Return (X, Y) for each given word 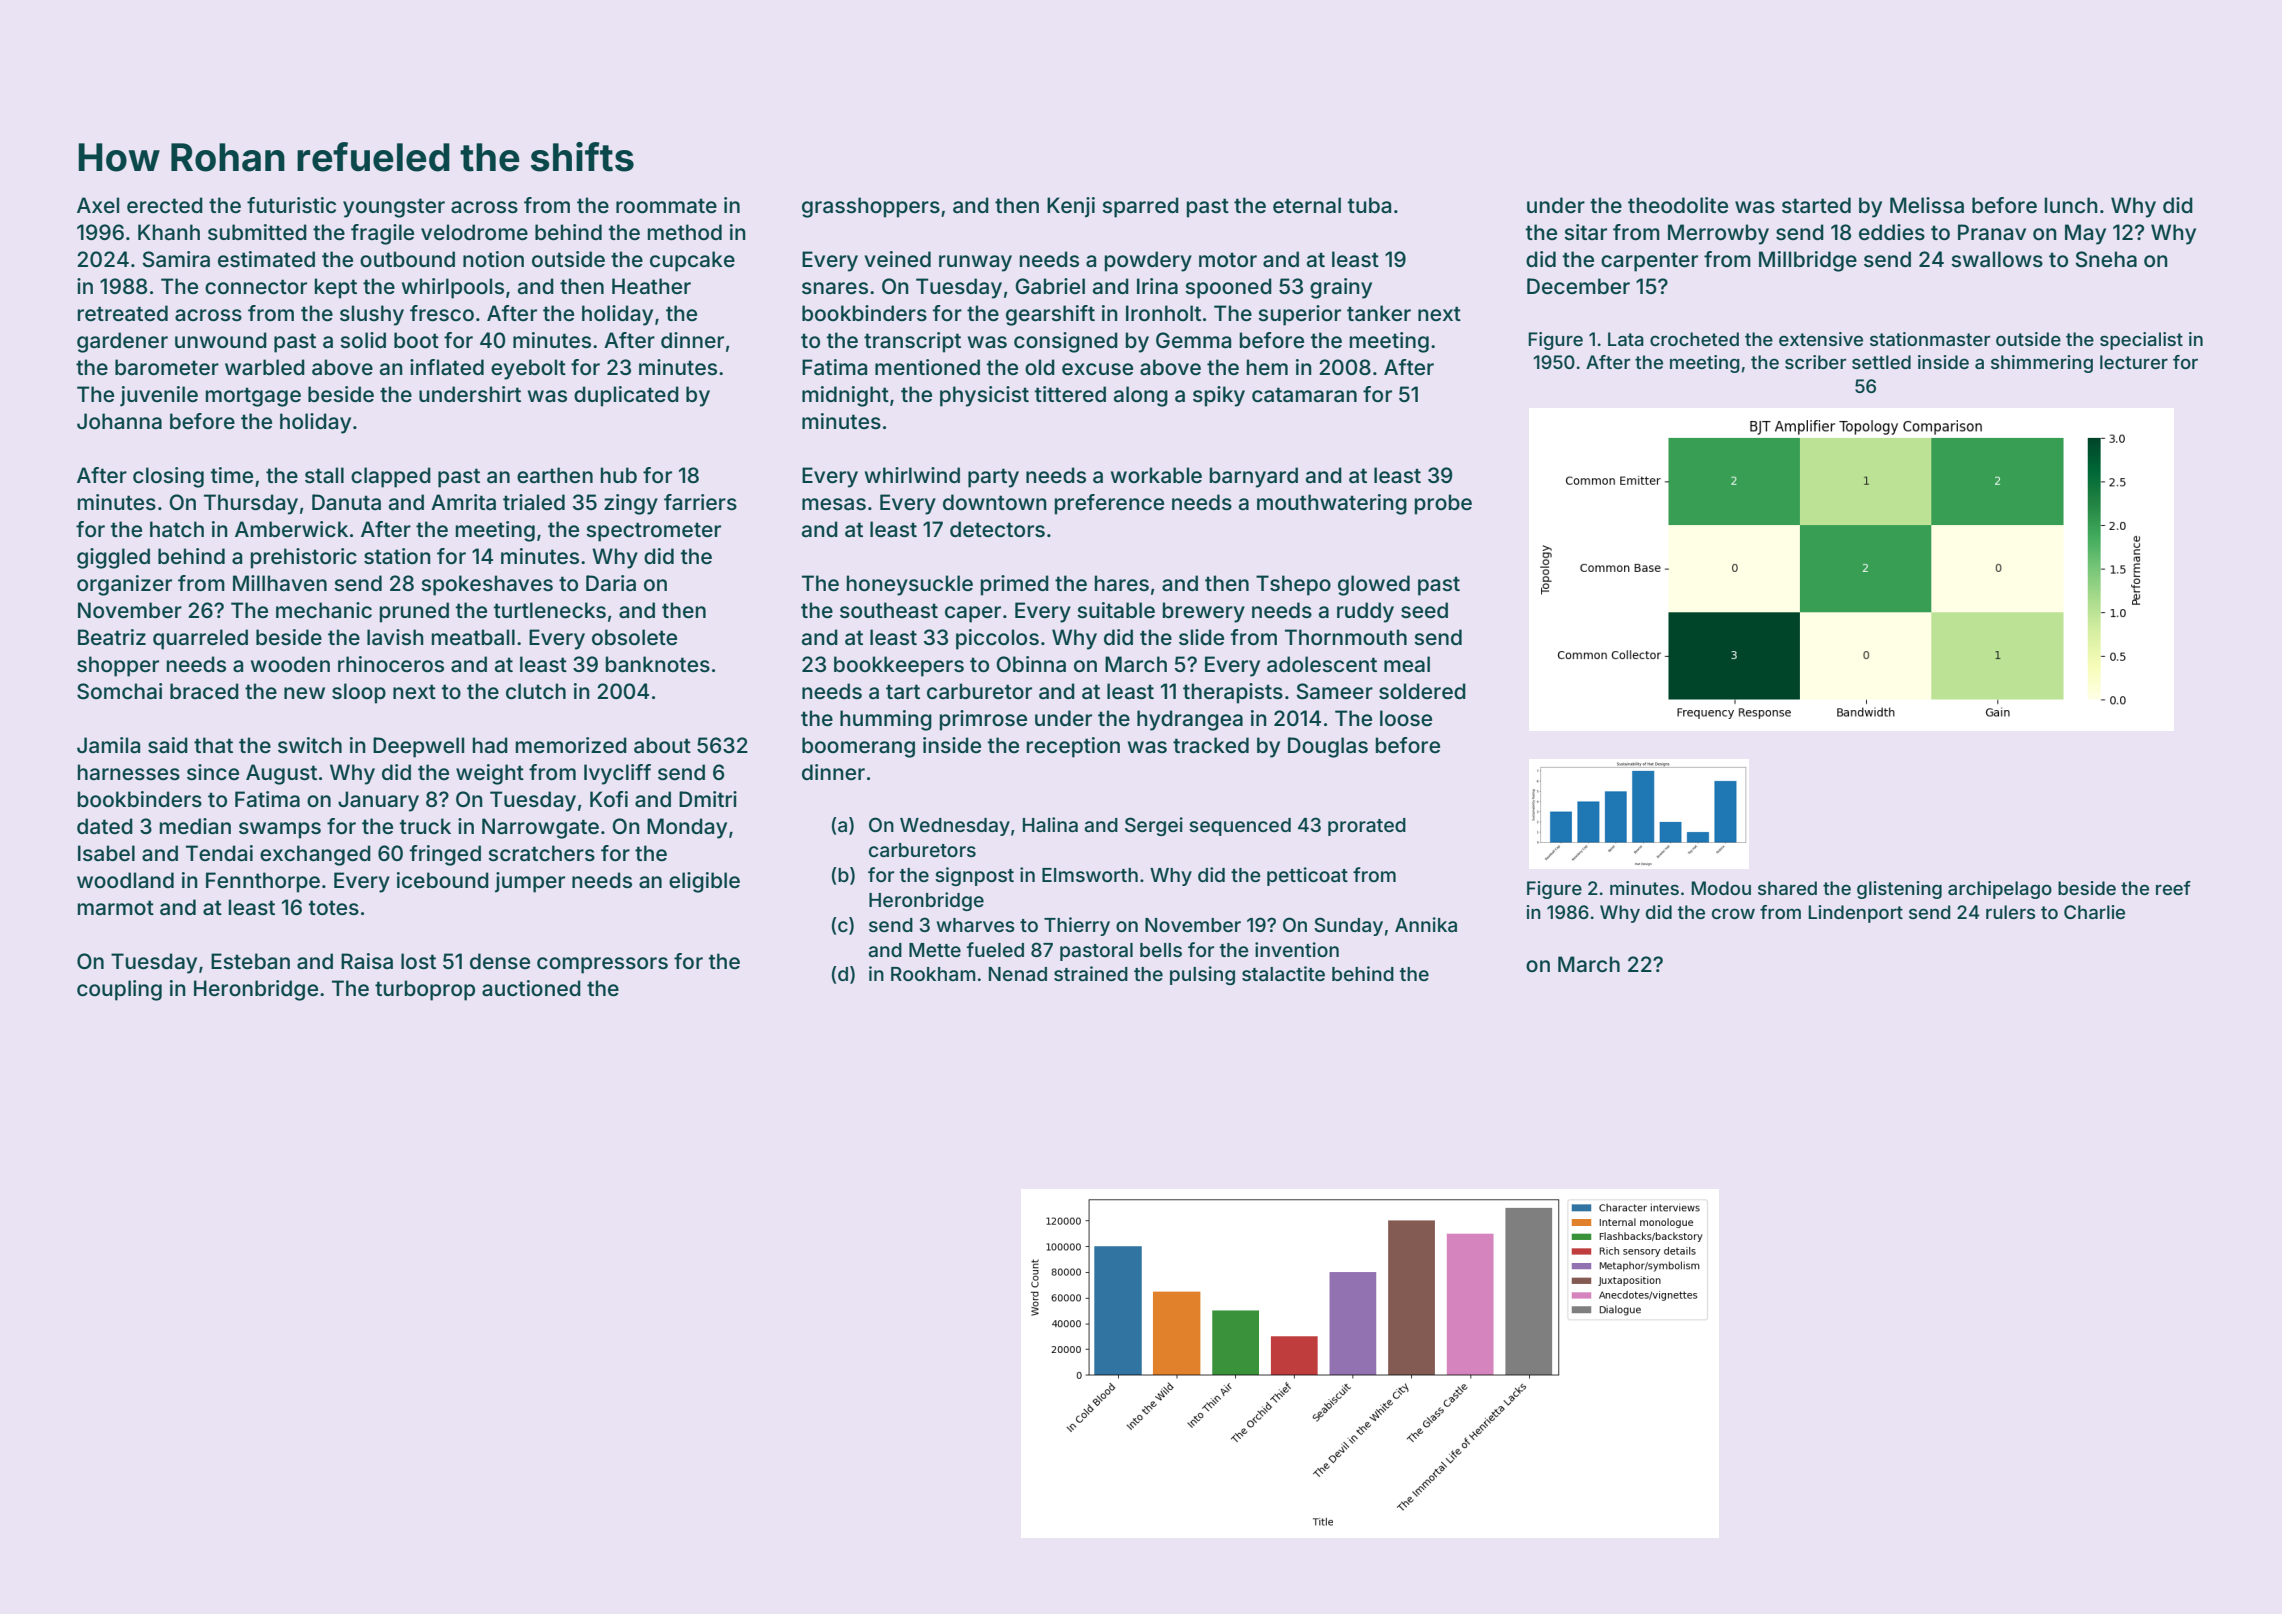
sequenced (1240, 827)
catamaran (1304, 394)
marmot (116, 907)
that (213, 745)
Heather (651, 286)
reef (2173, 888)
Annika (1426, 924)
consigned (1066, 342)
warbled (265, 367)
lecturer (2134, 362)
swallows (1997, 259)
